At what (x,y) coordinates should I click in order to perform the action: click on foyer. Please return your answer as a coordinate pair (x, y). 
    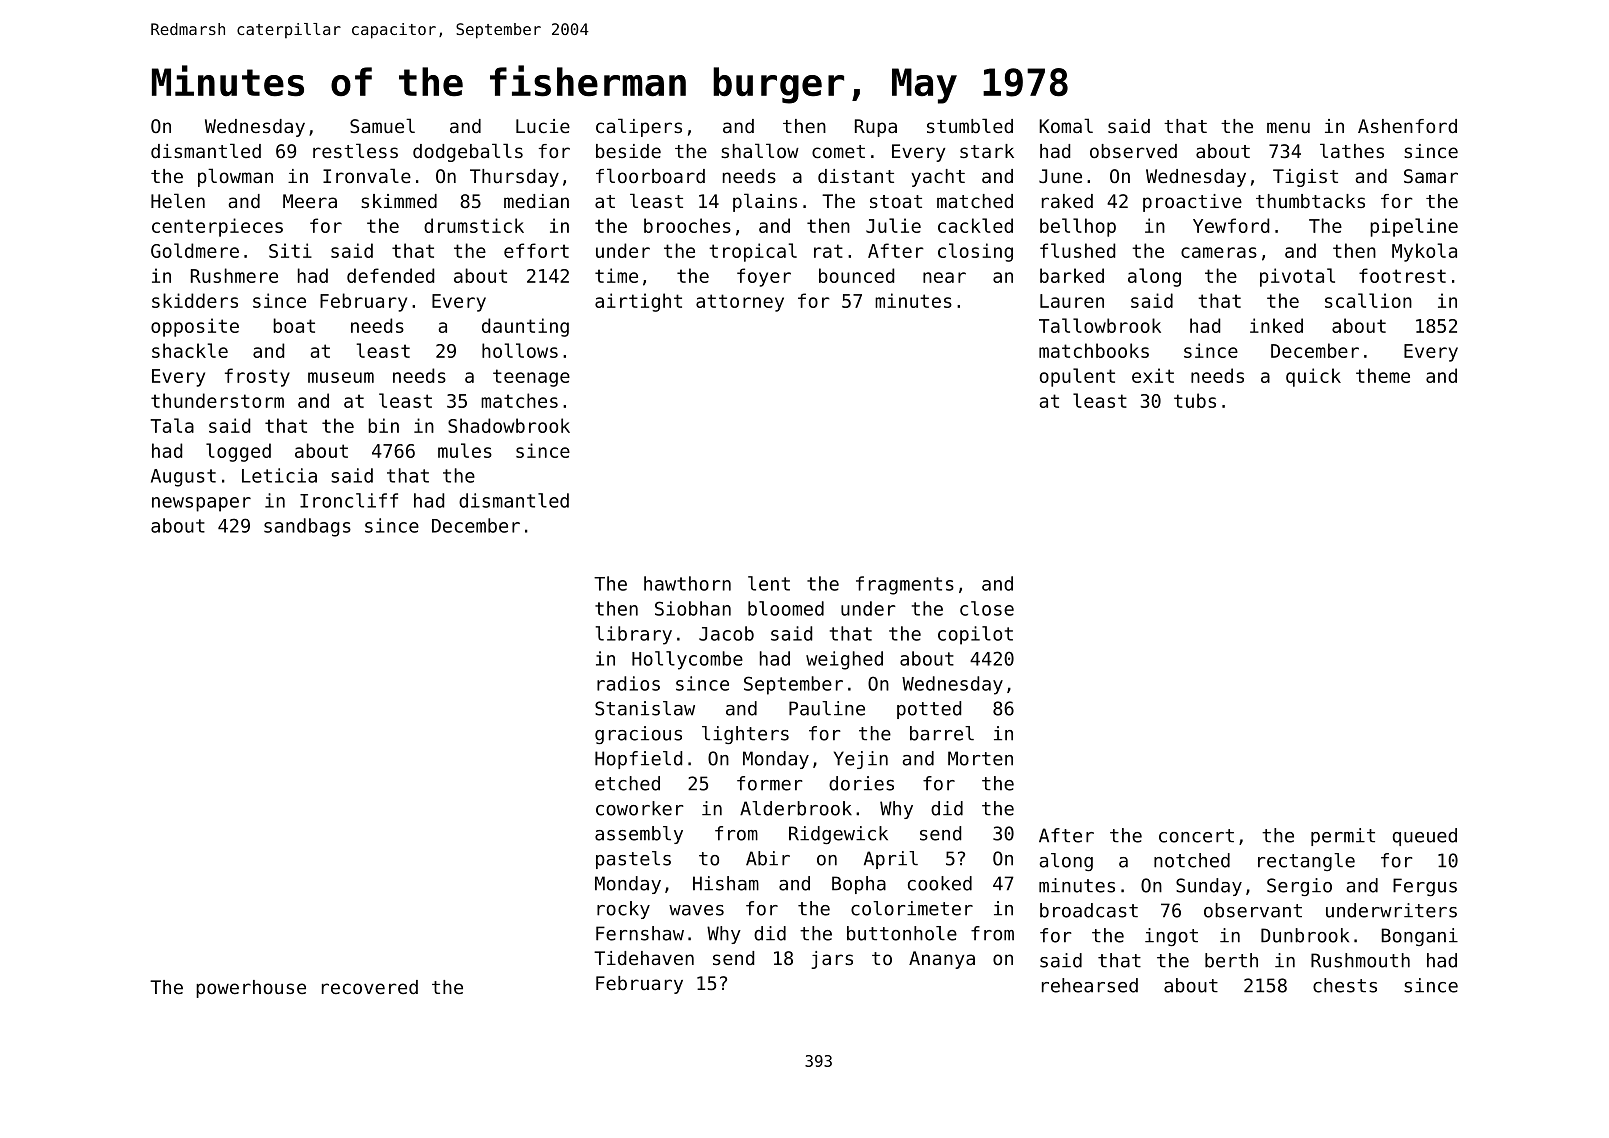
    Looking at the image, I should click on (764, 277).
